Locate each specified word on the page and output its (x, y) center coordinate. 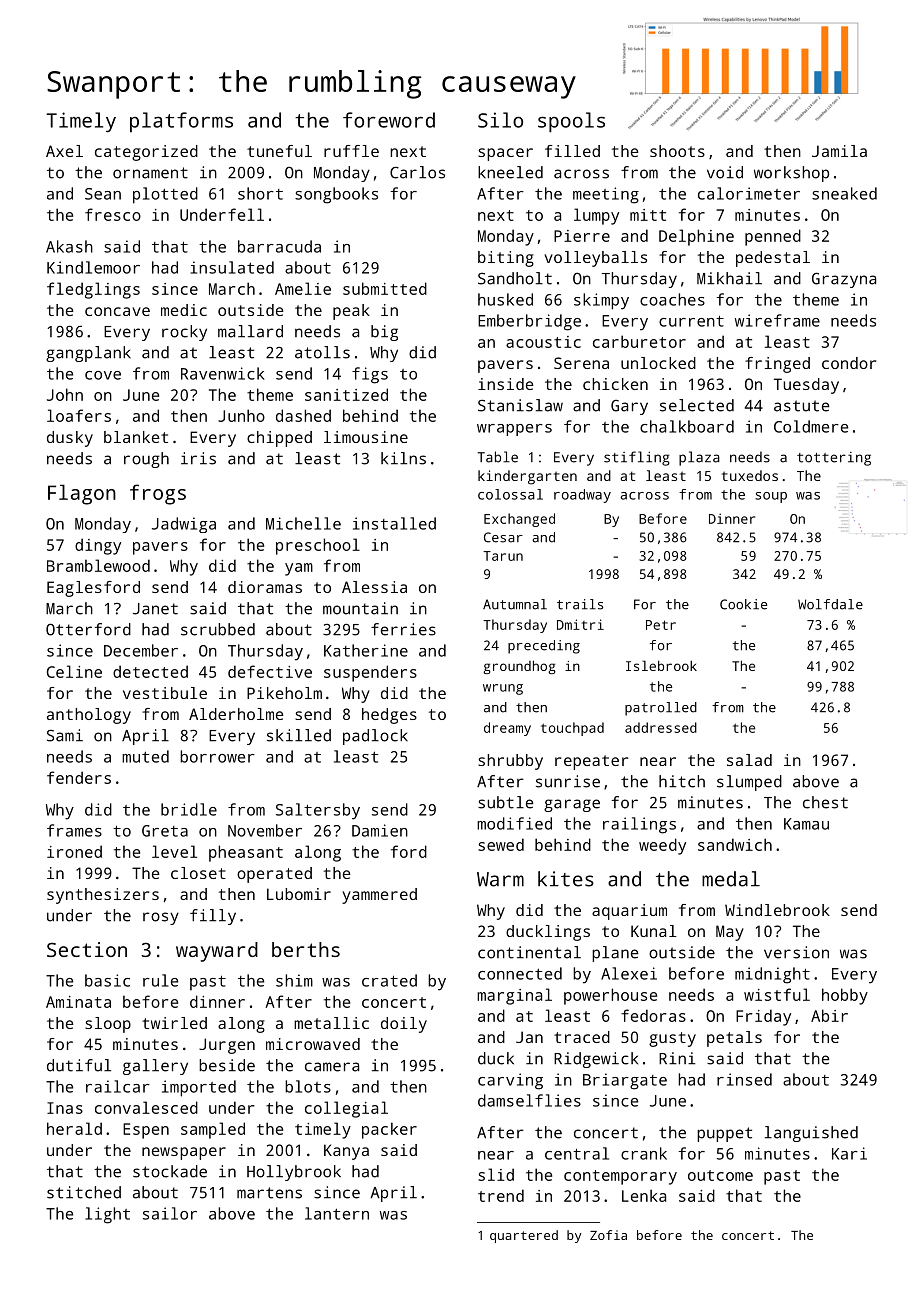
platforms (181, 122)
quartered (524, 1236)
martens (269, 1193)
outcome (720, 1175)
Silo (500, 120)
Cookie (743, 604)
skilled (299, 735)
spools (571, 122)
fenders (79, 777)
